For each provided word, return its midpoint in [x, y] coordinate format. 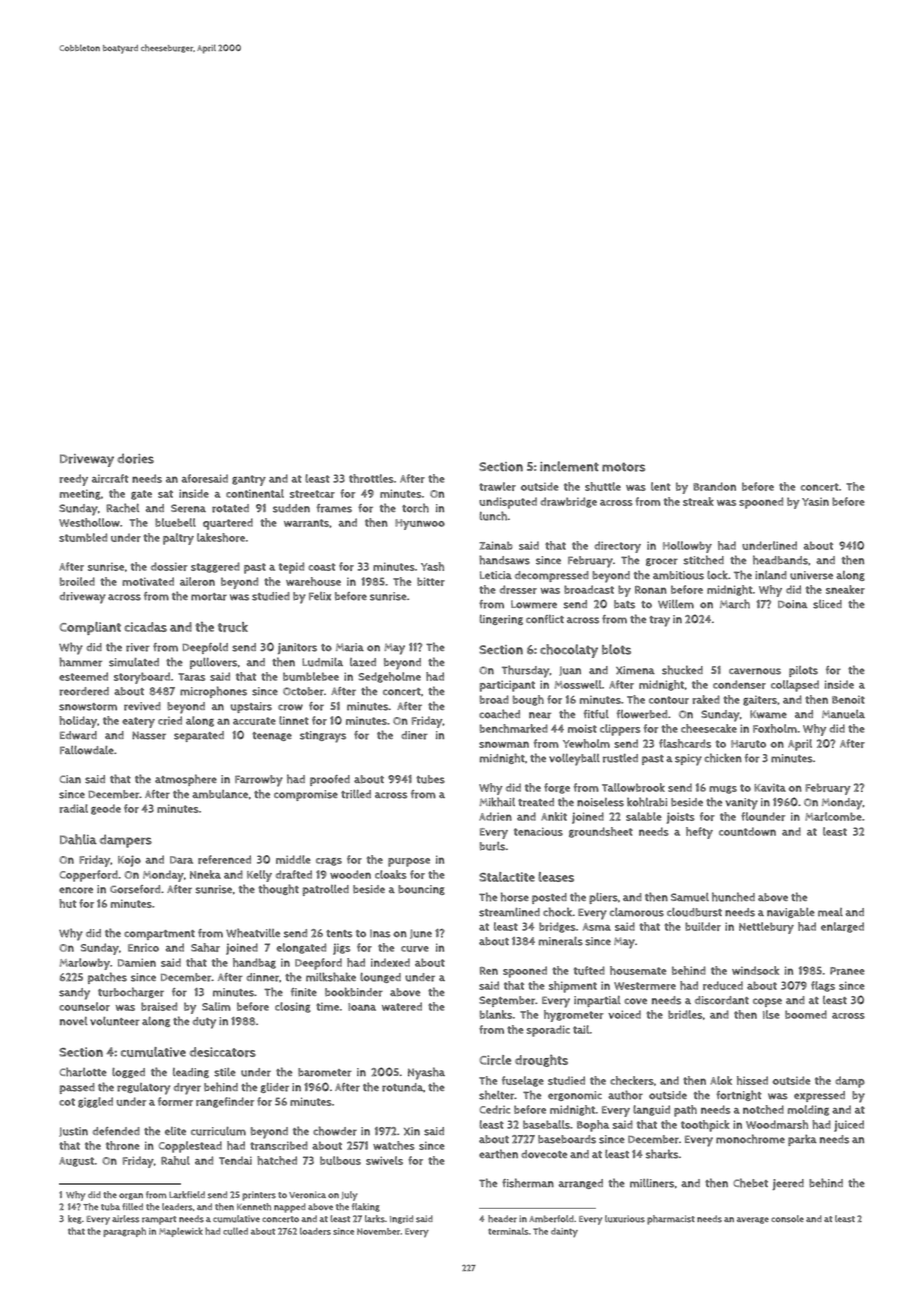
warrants [306, 523]
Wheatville [253, 933]
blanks [496, 1014]
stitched [704, 560]
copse [767, 1002]
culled [235, 1231]
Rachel [122, 508]
